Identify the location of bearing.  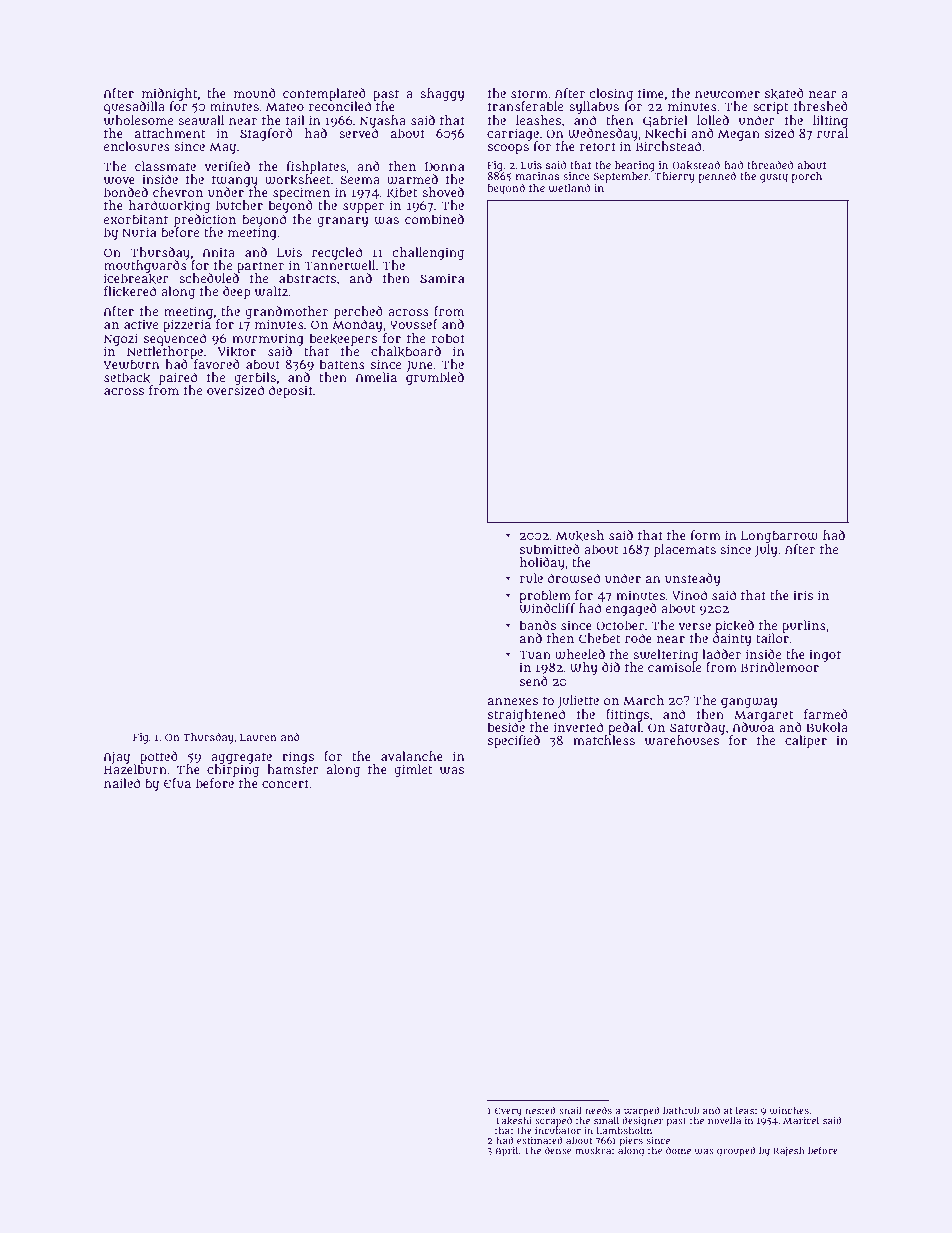
(635, 166).
